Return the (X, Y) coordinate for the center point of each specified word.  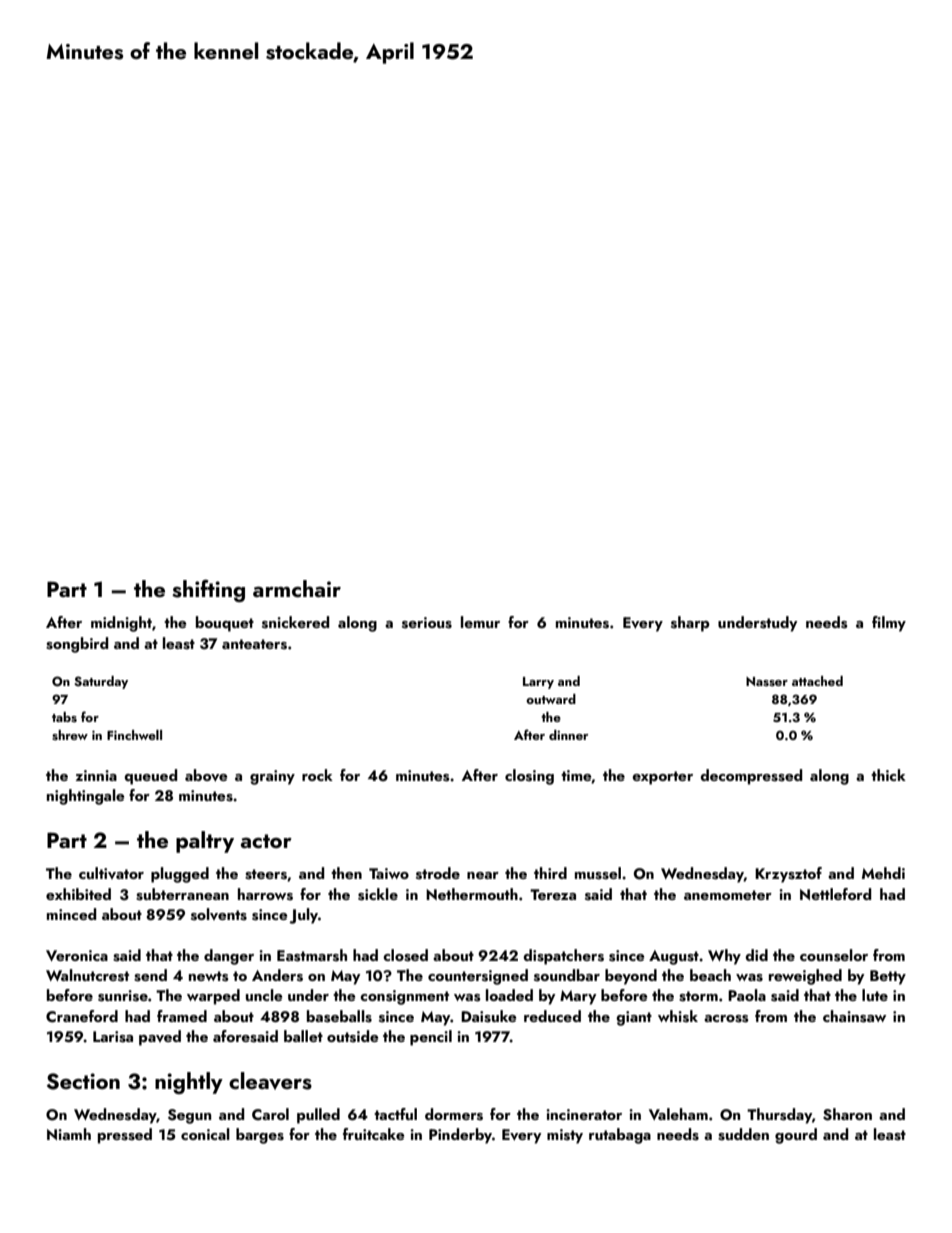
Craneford (82, 1016)
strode (438, 873)
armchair (297, 588)
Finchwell (134, 735)
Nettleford (836, 894)
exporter (662, 778)
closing (529, 777)
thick (888, 775)
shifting (208, 590)
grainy (272, 777)
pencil (431, 1038)
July (303, 916)
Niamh (69, 1134)
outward (551, 699)
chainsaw (854, 1016)
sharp (690, 624)
